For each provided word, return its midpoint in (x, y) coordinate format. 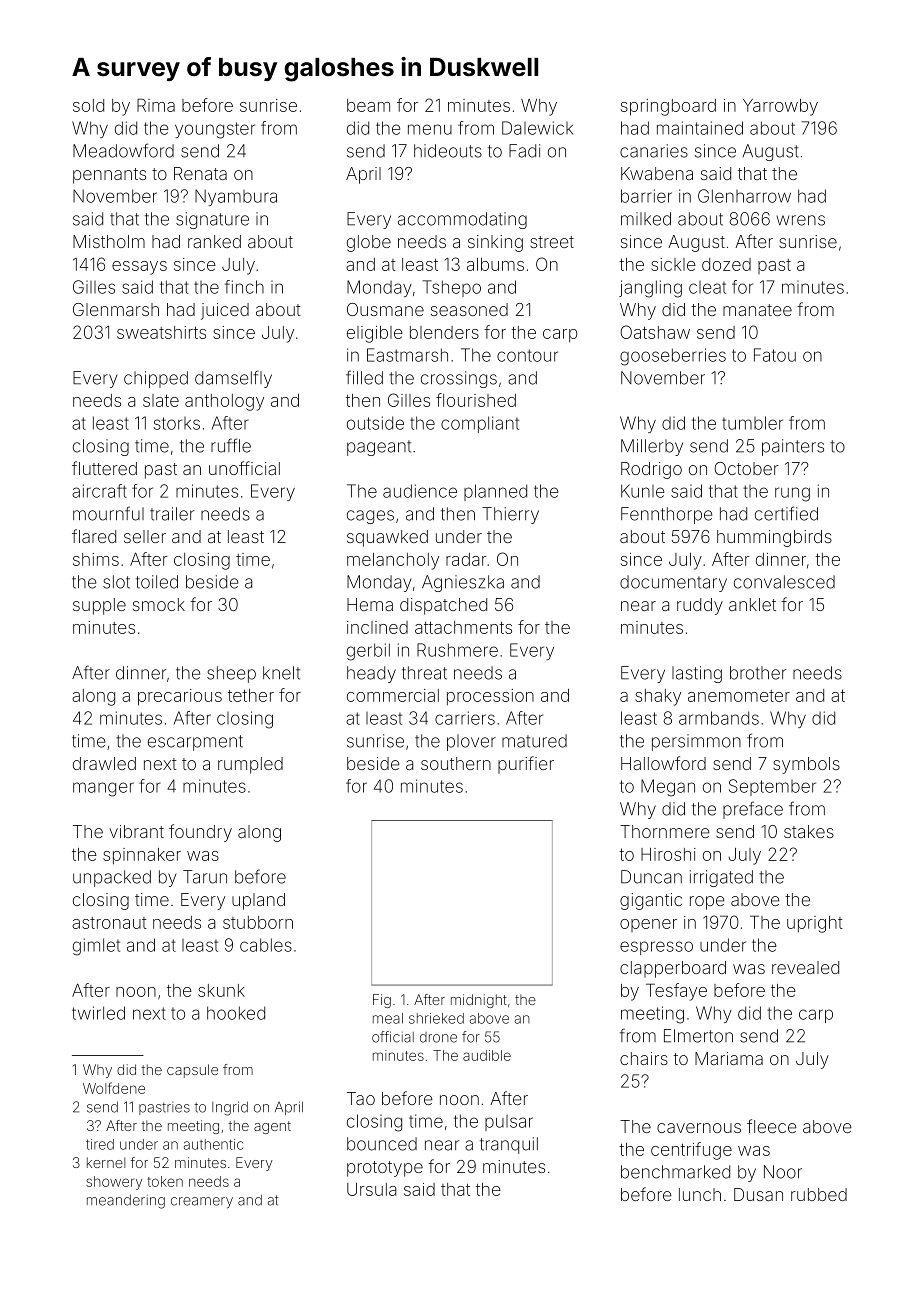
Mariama (729, 1058)
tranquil (509, 1145)
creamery (202, 1203)
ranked (214, 241)
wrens (801, 220)
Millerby (652, 447)
